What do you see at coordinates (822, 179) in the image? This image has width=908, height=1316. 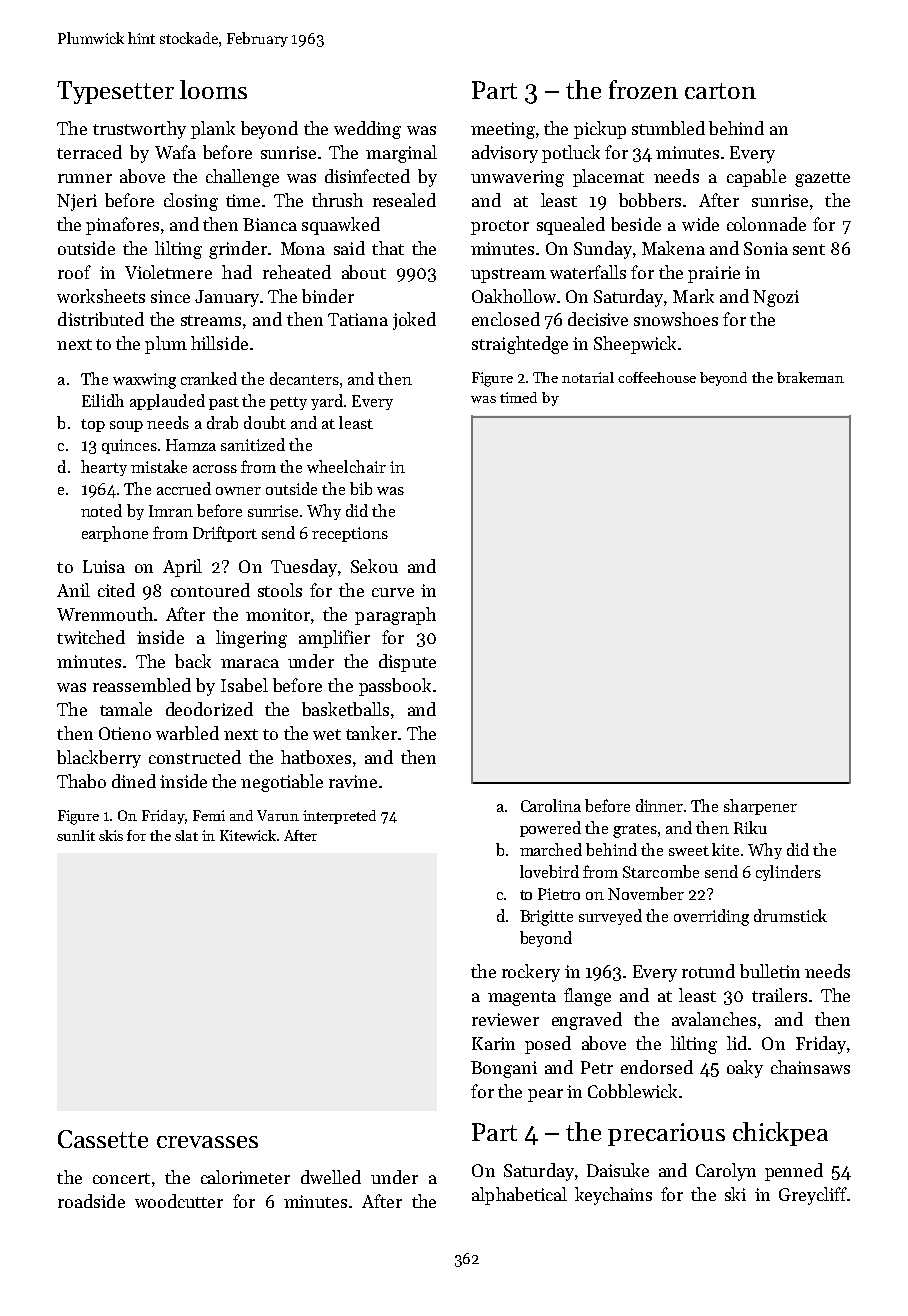 I see `gazette` at bounding box center [822, 179].
